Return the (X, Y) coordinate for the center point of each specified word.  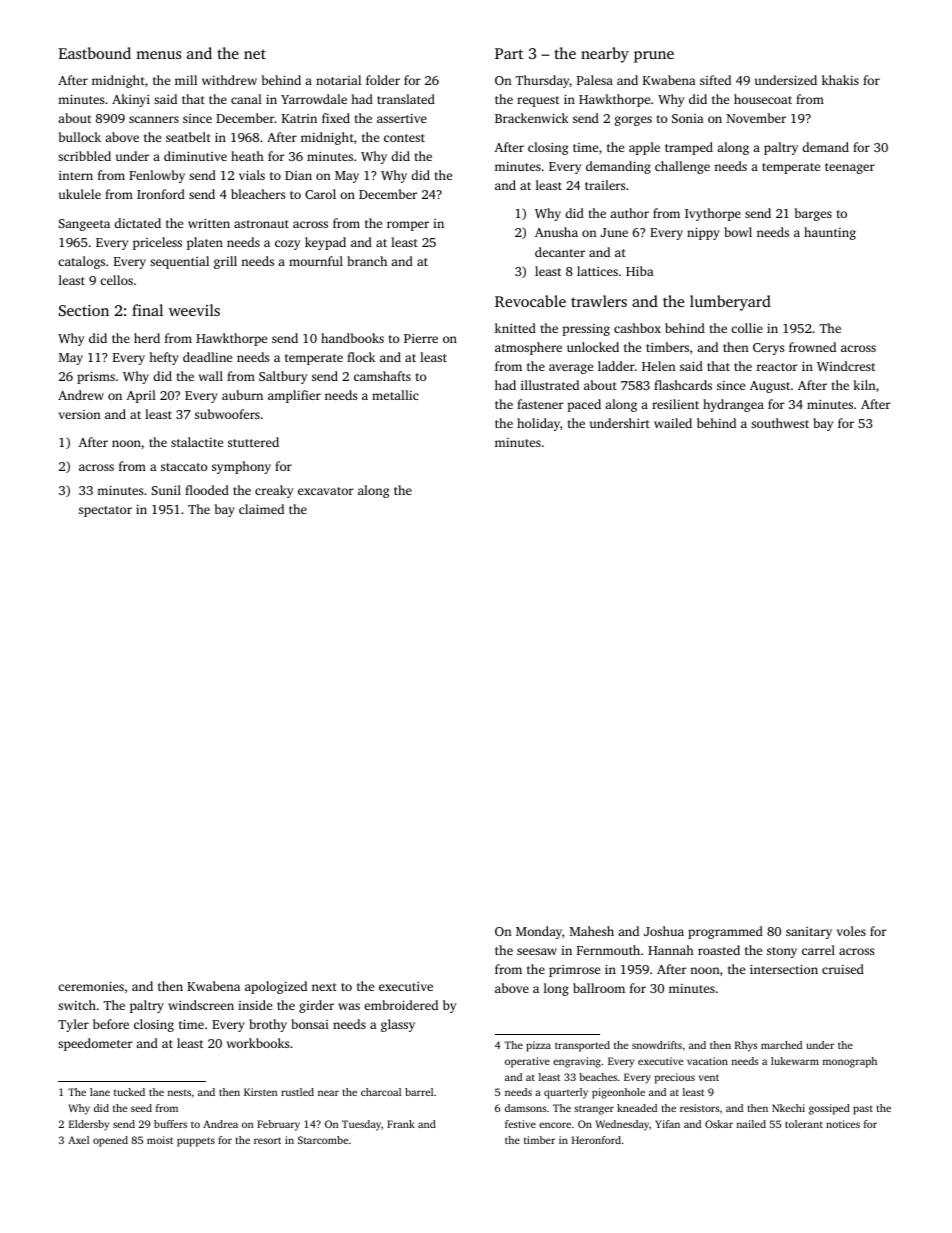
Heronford (596, 1140)
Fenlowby (157, 176)
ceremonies (91, 986)
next (324, 987)
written (209, 223)
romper (408, 226)
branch (367, 261)
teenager (850, 168)
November (756, 118)
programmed (725, 932)
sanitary (809, 933)
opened (110, 1141)
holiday (538, 424)
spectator (105, 511)
